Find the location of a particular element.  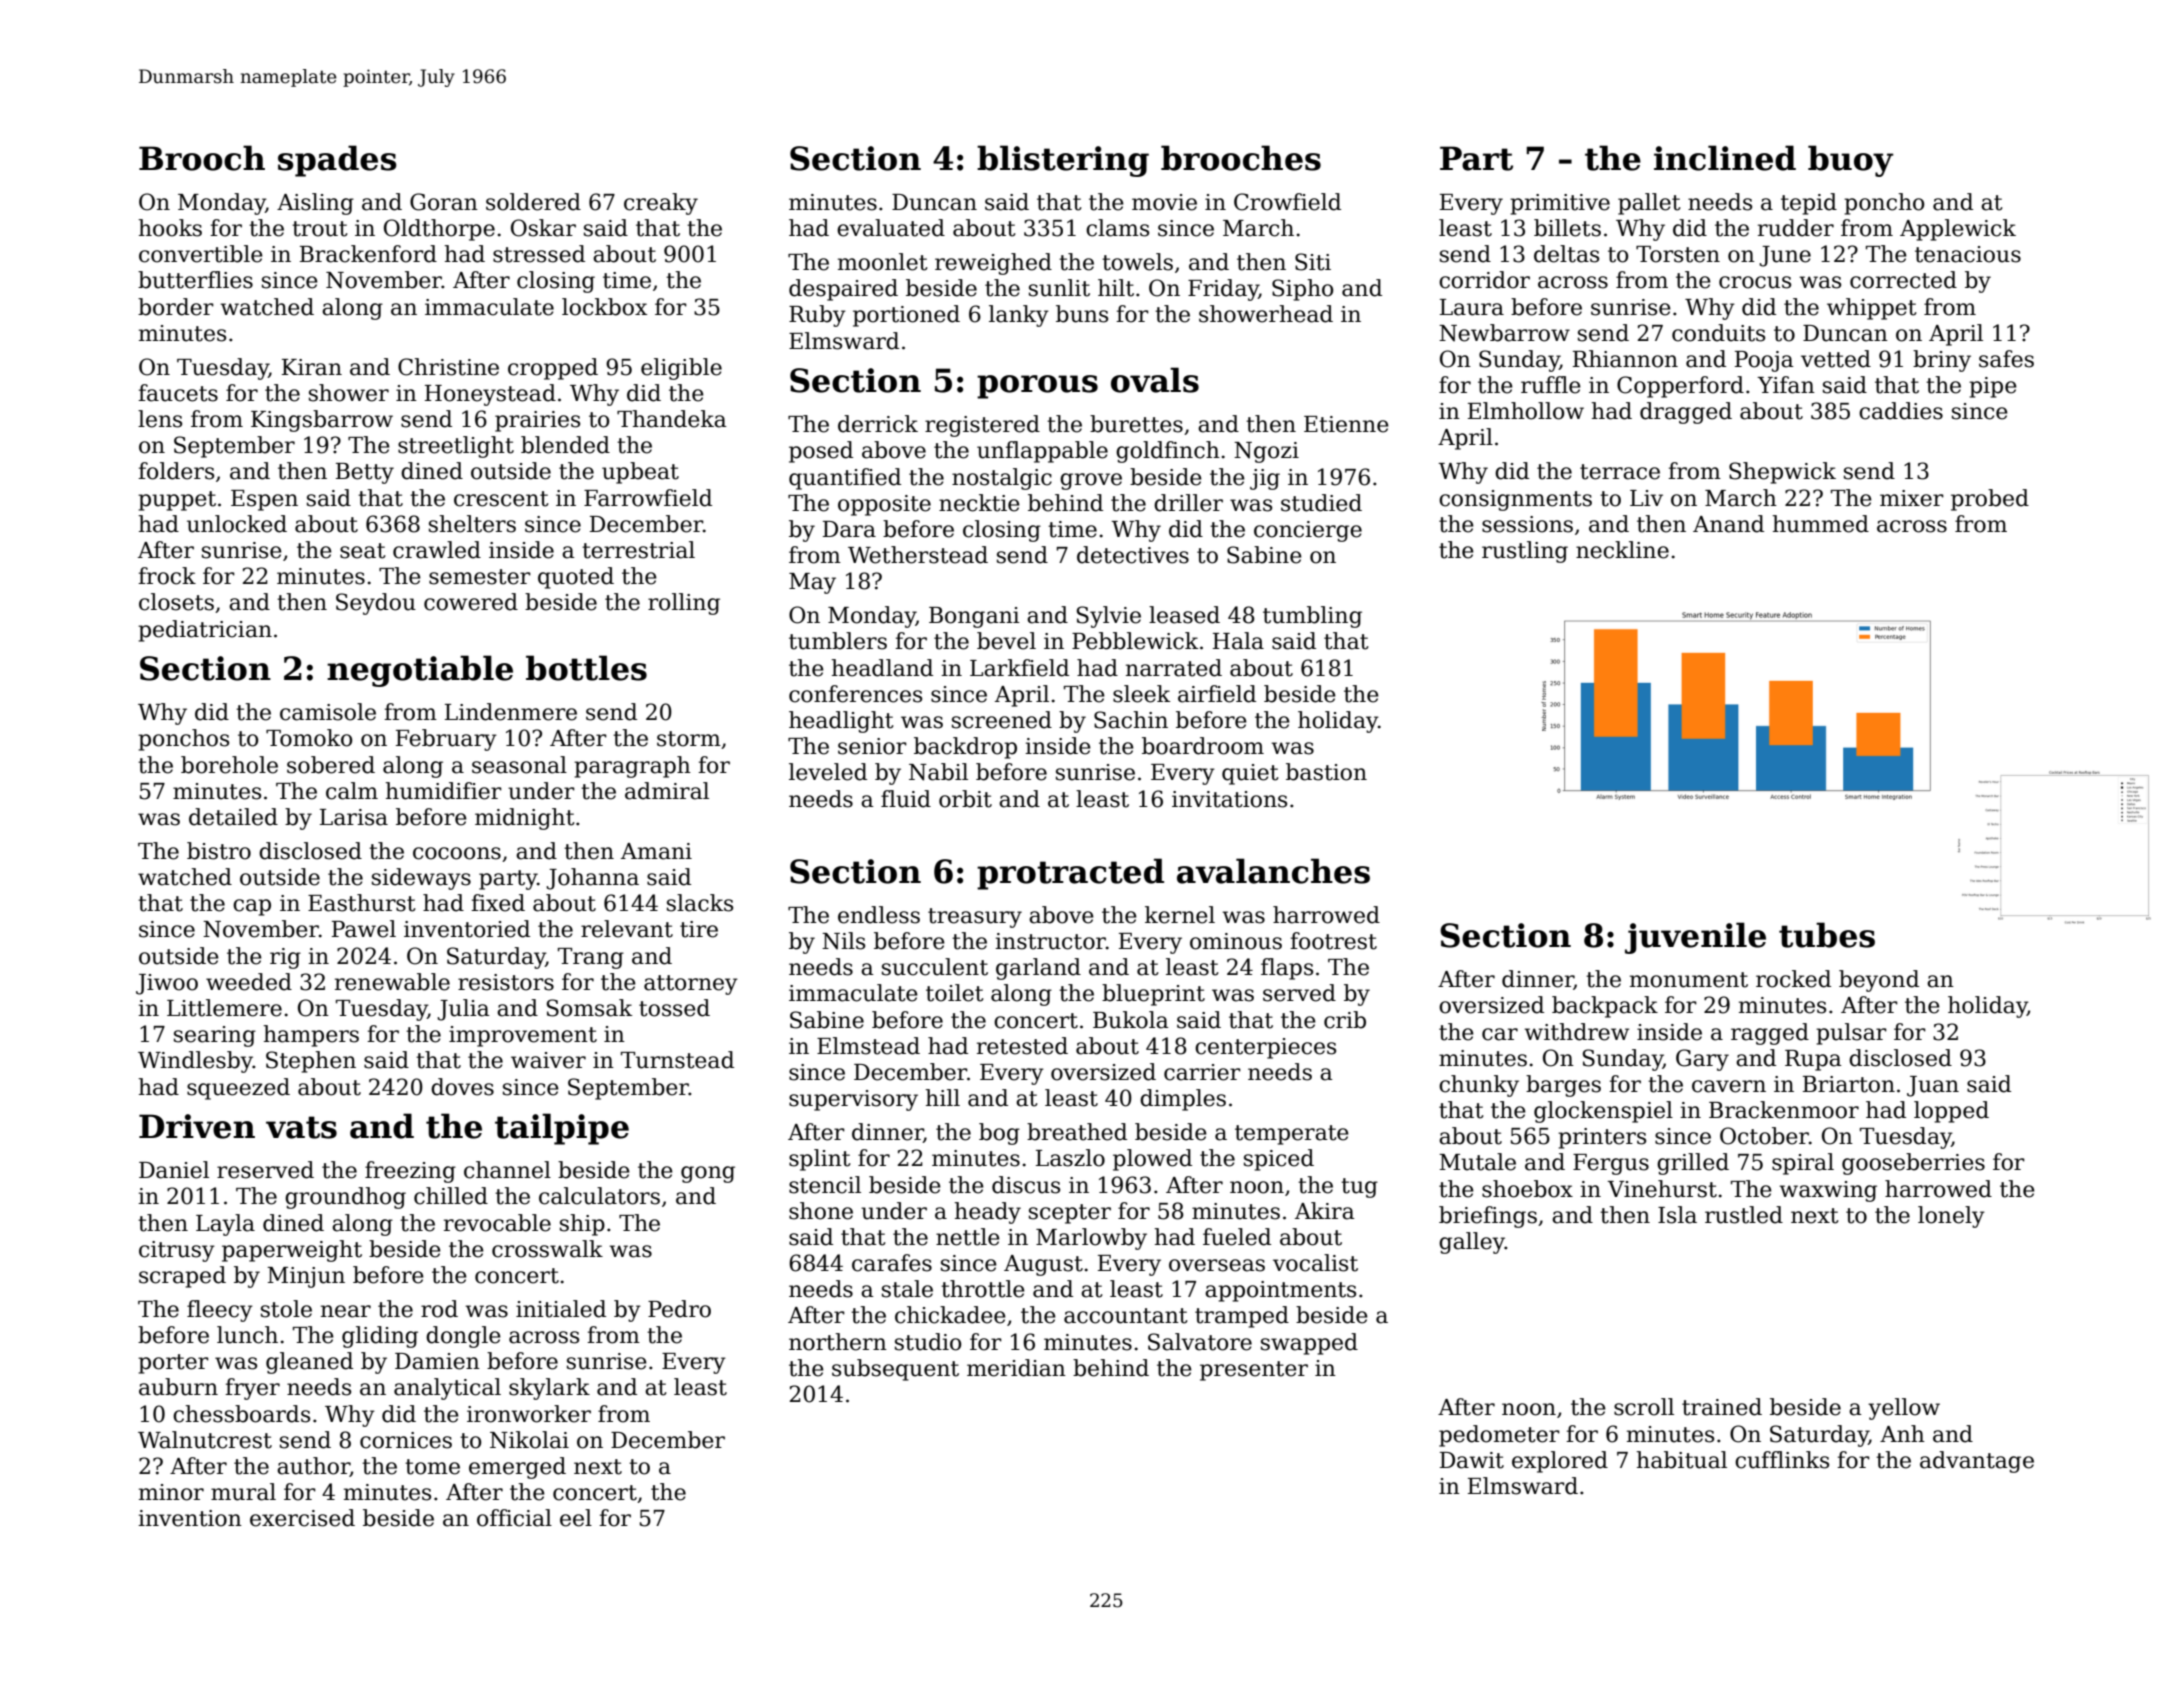

Windlesby is located at coordinates (195, 1062).
